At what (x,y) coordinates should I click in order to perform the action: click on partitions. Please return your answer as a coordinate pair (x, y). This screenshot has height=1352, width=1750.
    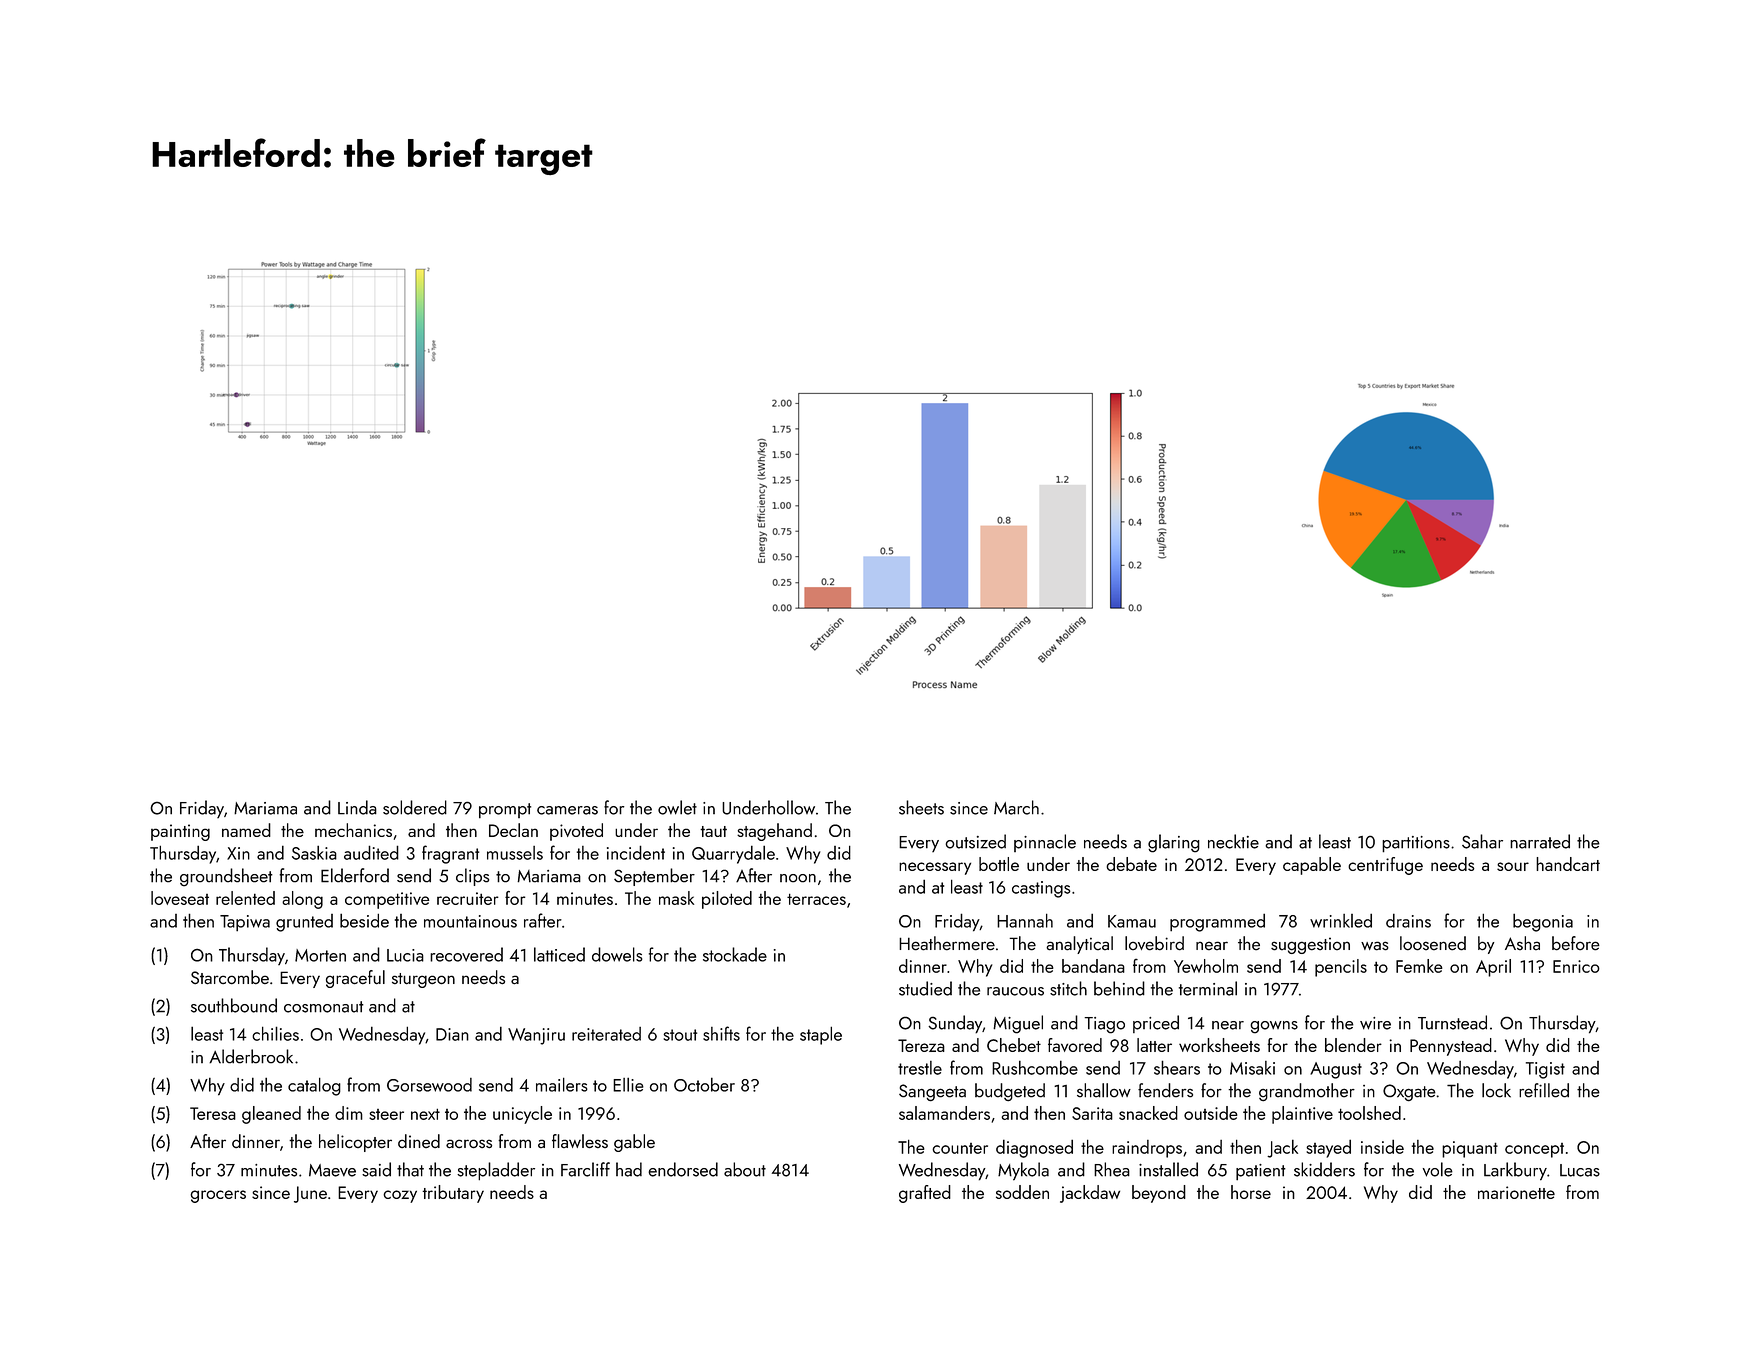
    Looking at the image, I should click on (1416, 844).
